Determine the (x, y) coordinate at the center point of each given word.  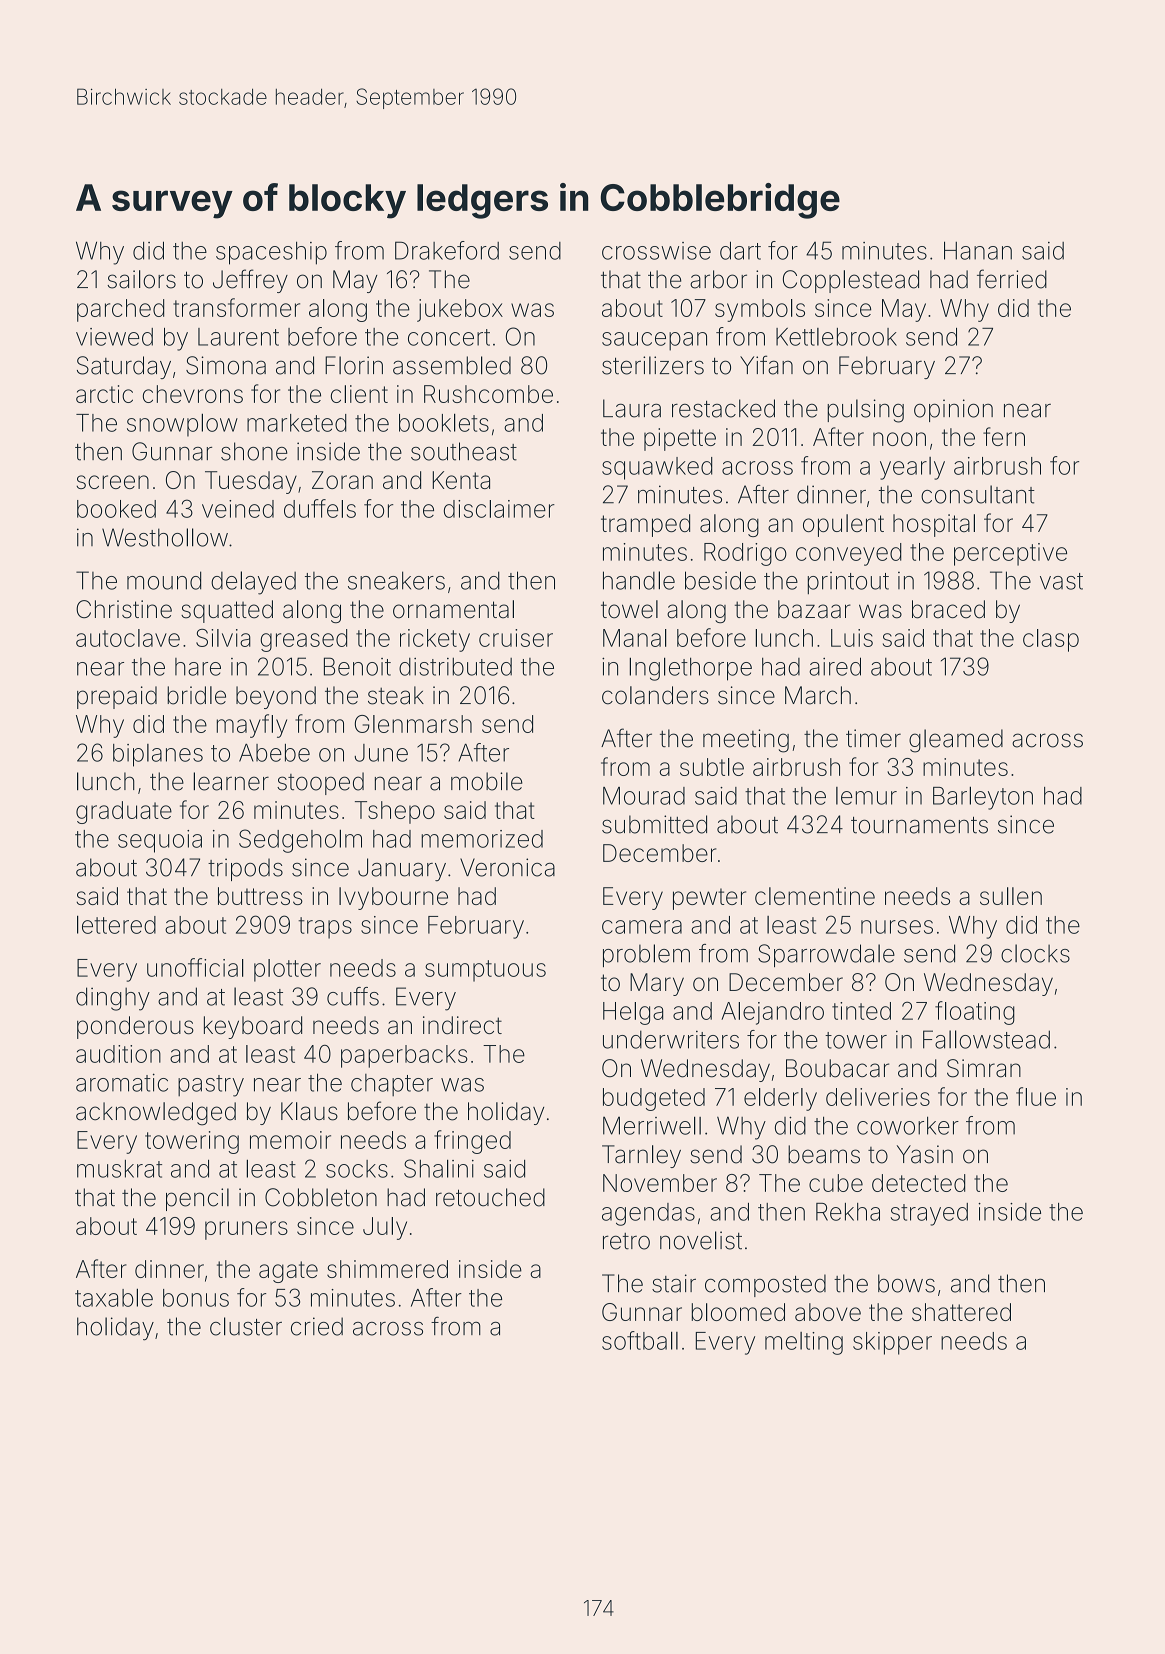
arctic (104, 394)
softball (640, 1340)
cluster (246, 1326)
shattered (961, 1312)
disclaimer (499, 509)
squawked (657, 468)
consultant (978, 494)
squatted (227, 611)
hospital (934, 525)
